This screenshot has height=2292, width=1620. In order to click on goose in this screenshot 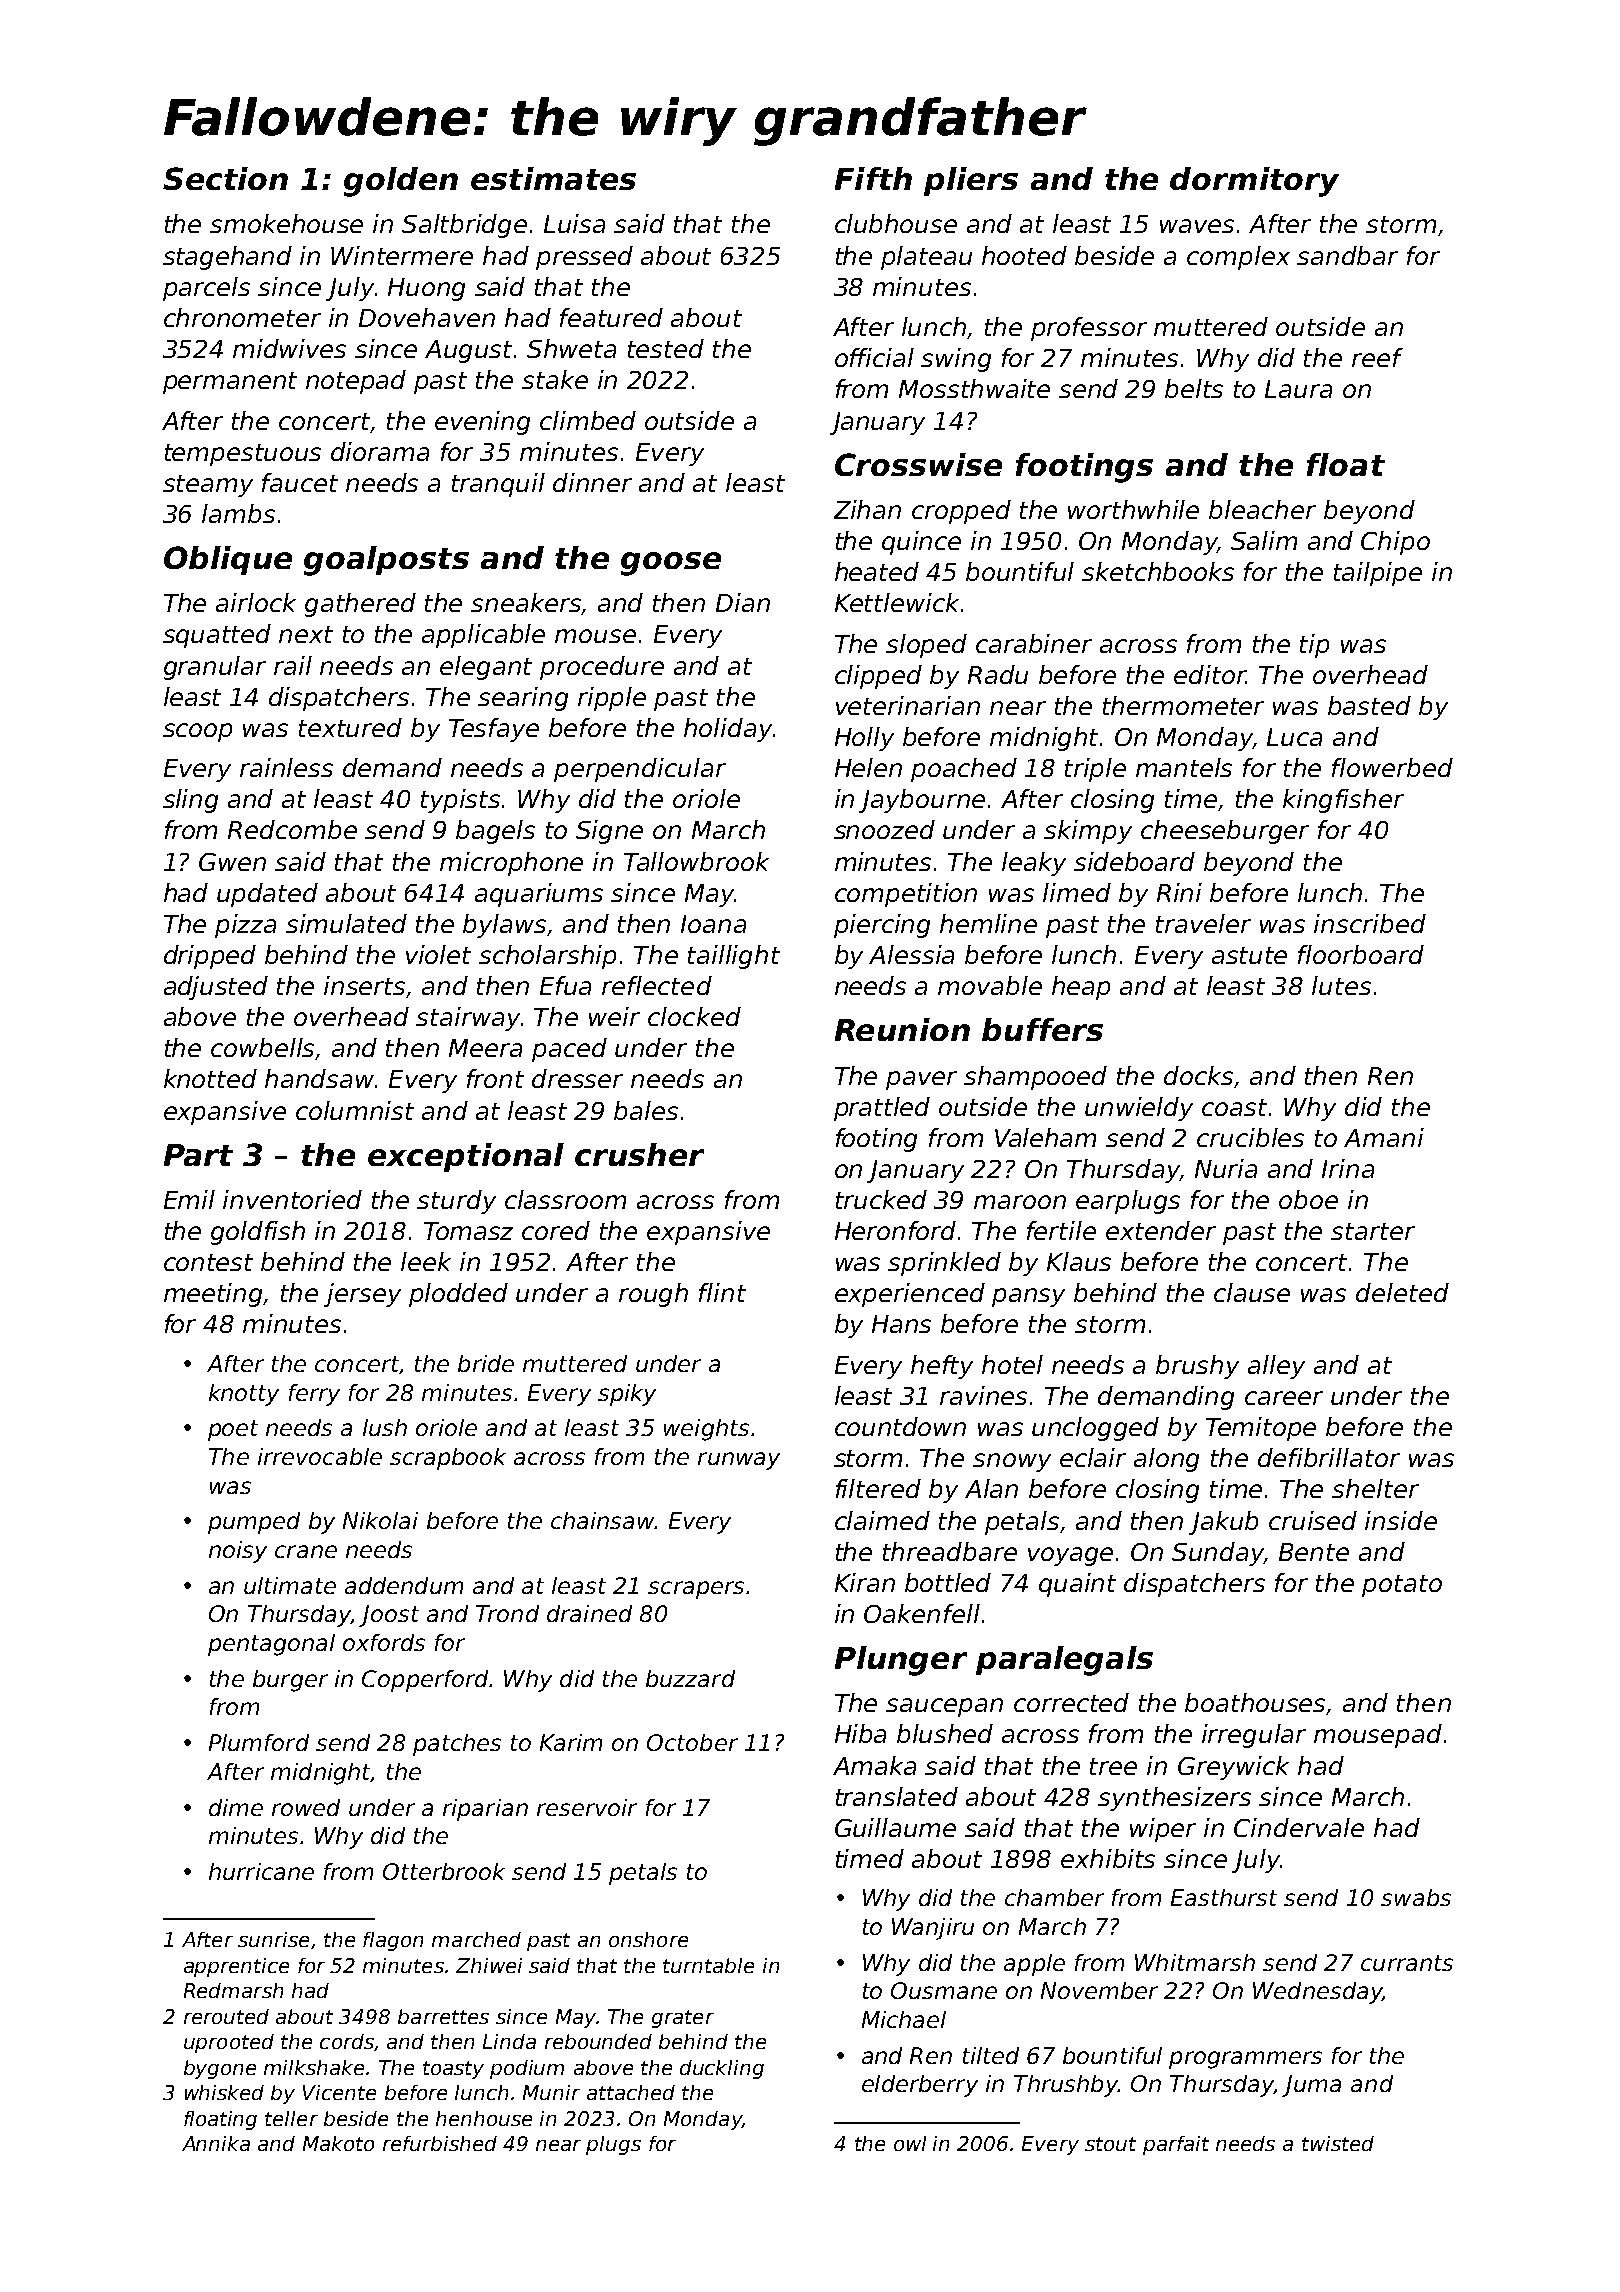, I will do `click(671, 564)`.
